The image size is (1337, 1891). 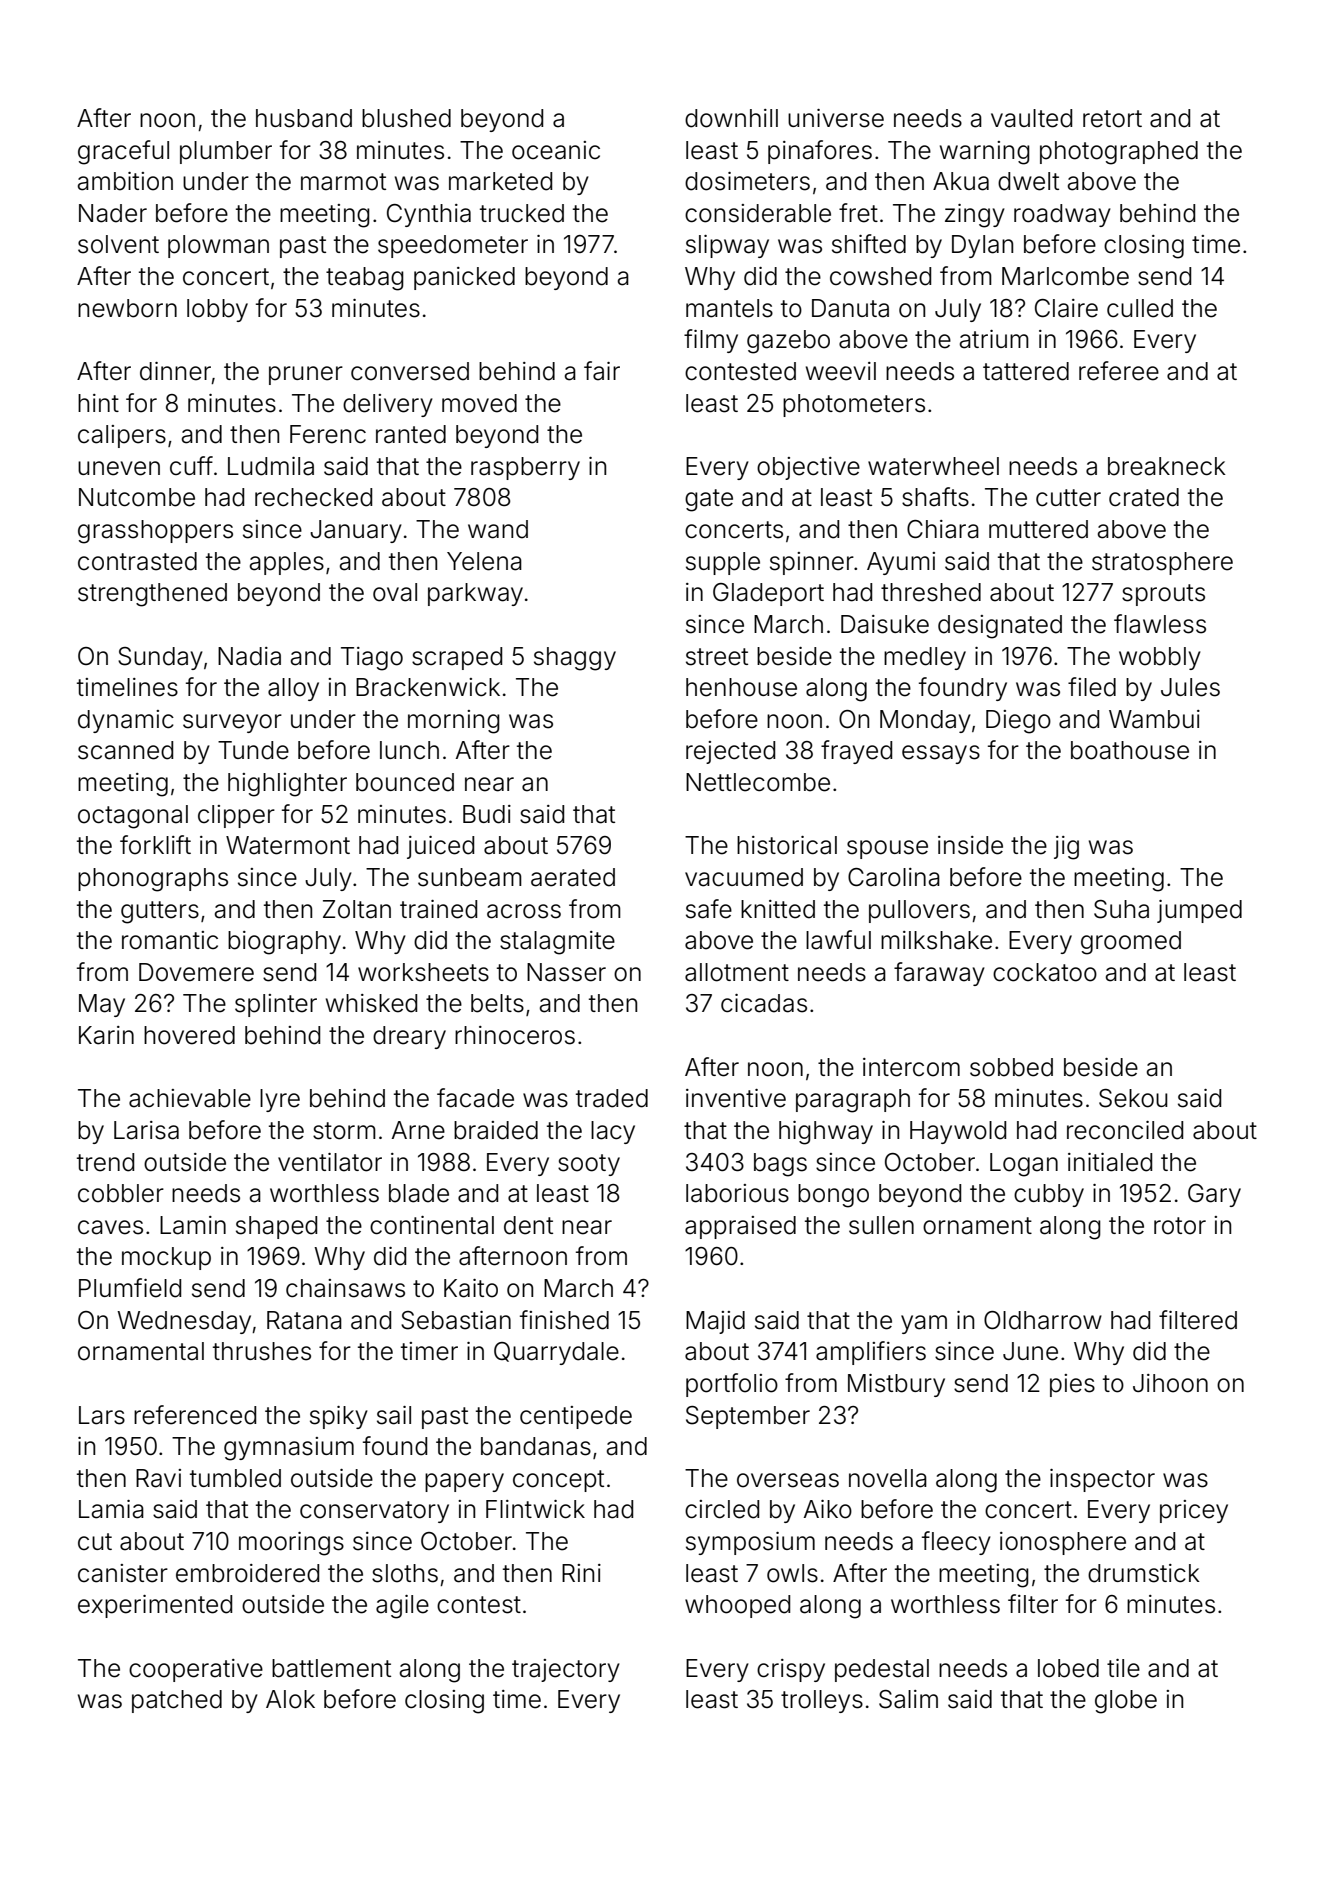 What do you see at coordinates (196, 1670) in the page?
I see `cooperative` at bounding box center [196, 1670].
